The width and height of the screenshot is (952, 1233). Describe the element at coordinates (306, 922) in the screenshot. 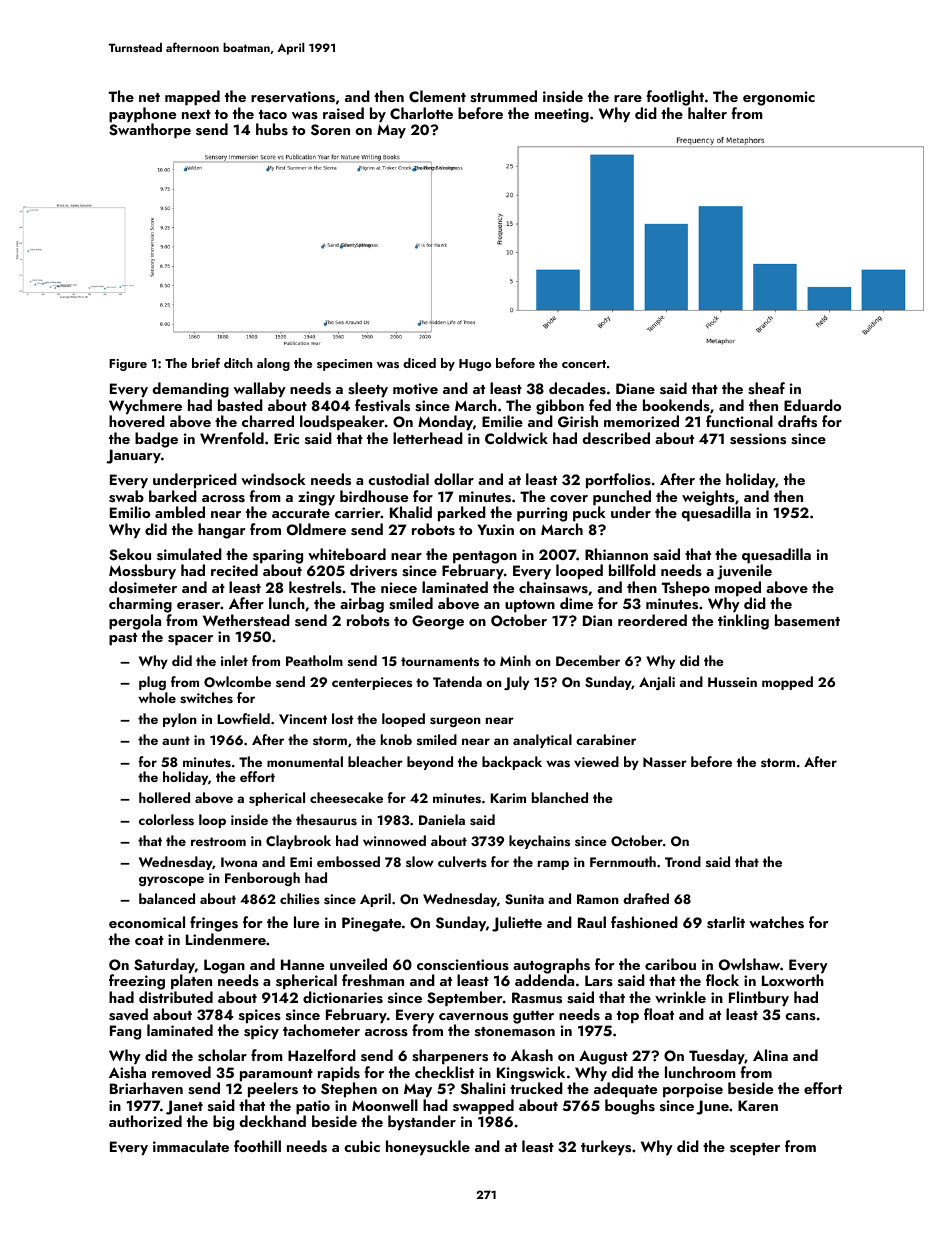

I see `lure` at that location.
